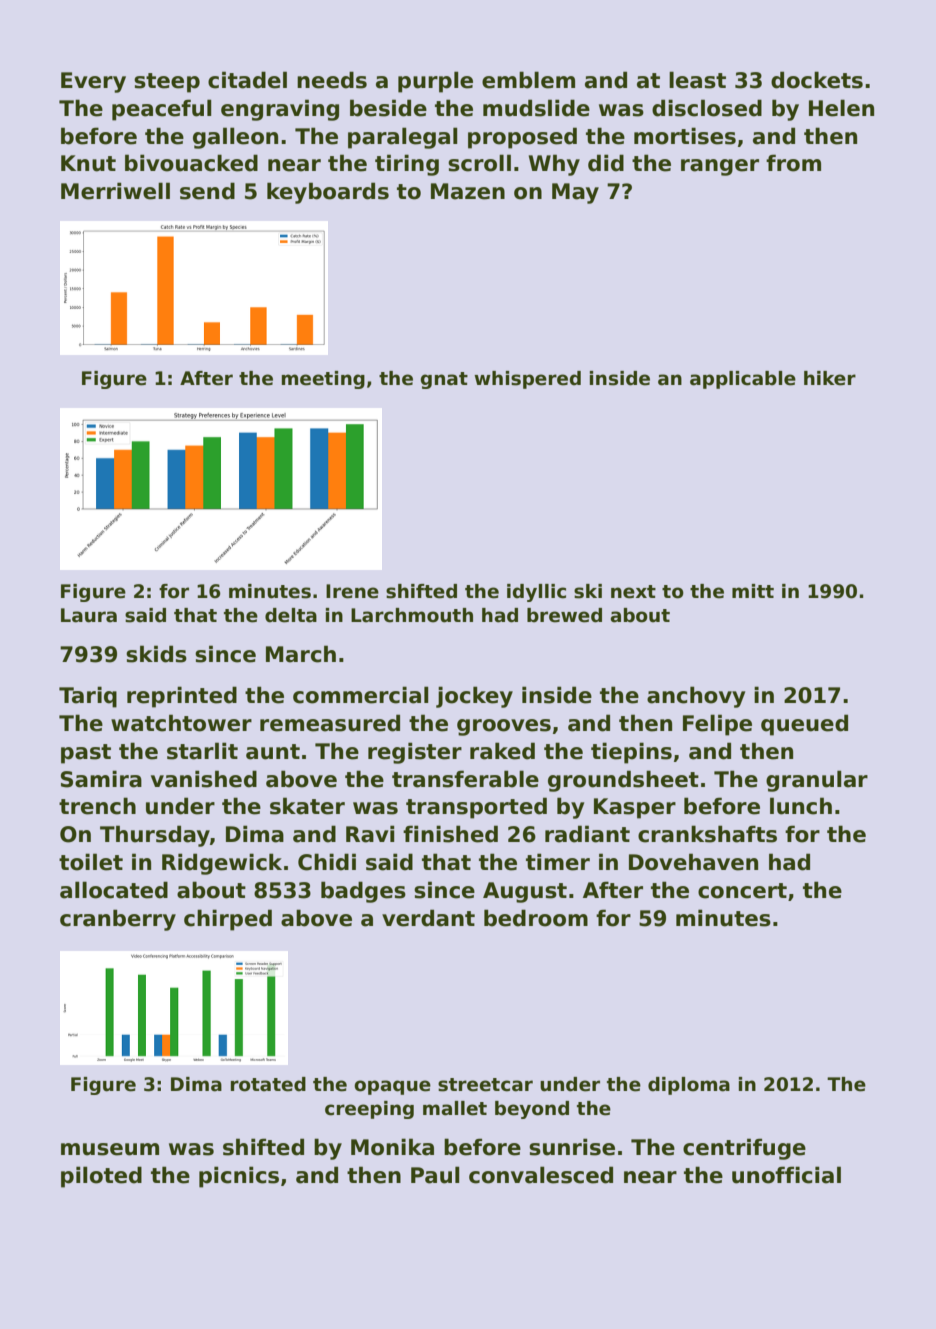  I want to click on past, so click(86, 754).
